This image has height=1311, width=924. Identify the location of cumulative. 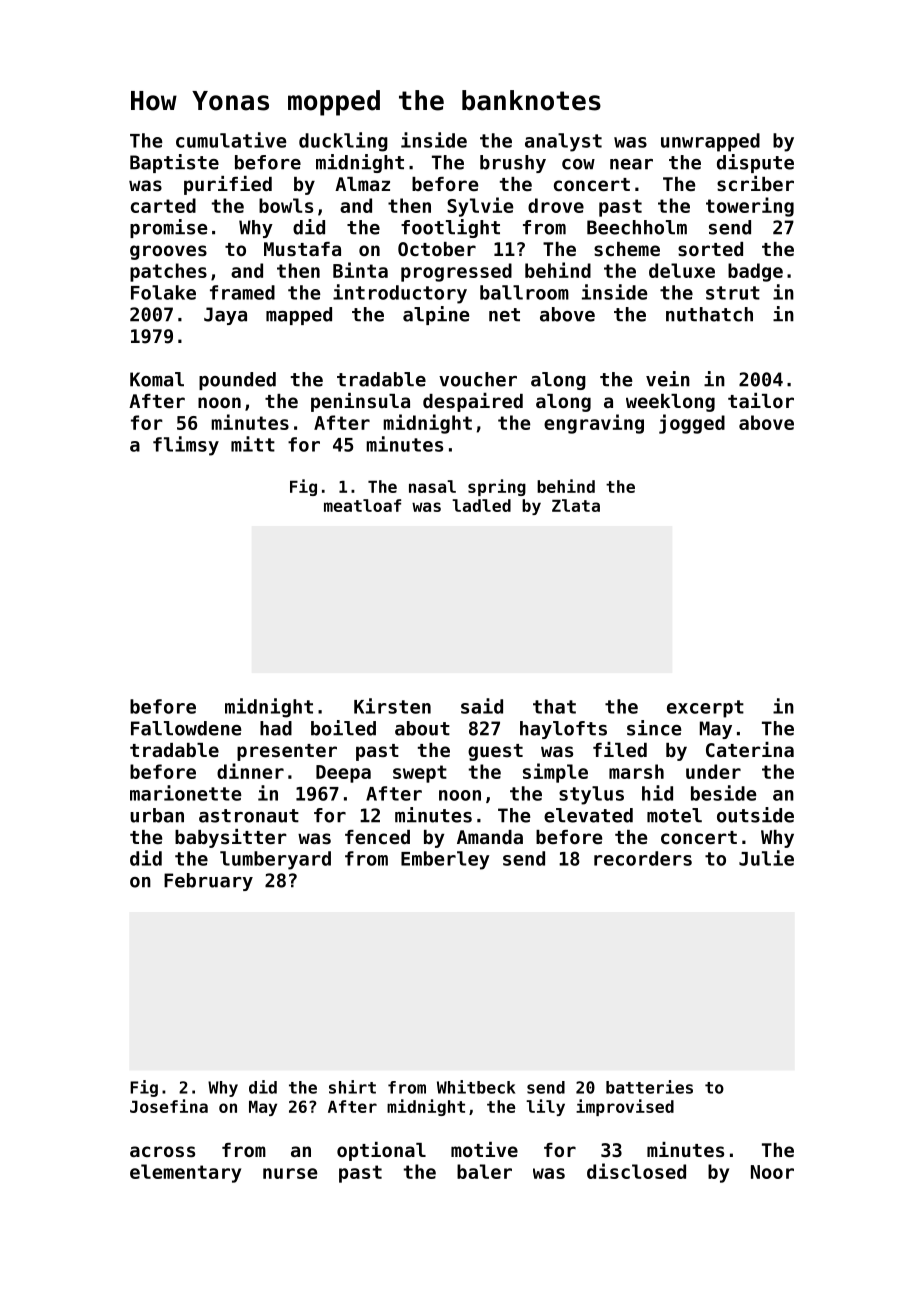
(231, 140).
